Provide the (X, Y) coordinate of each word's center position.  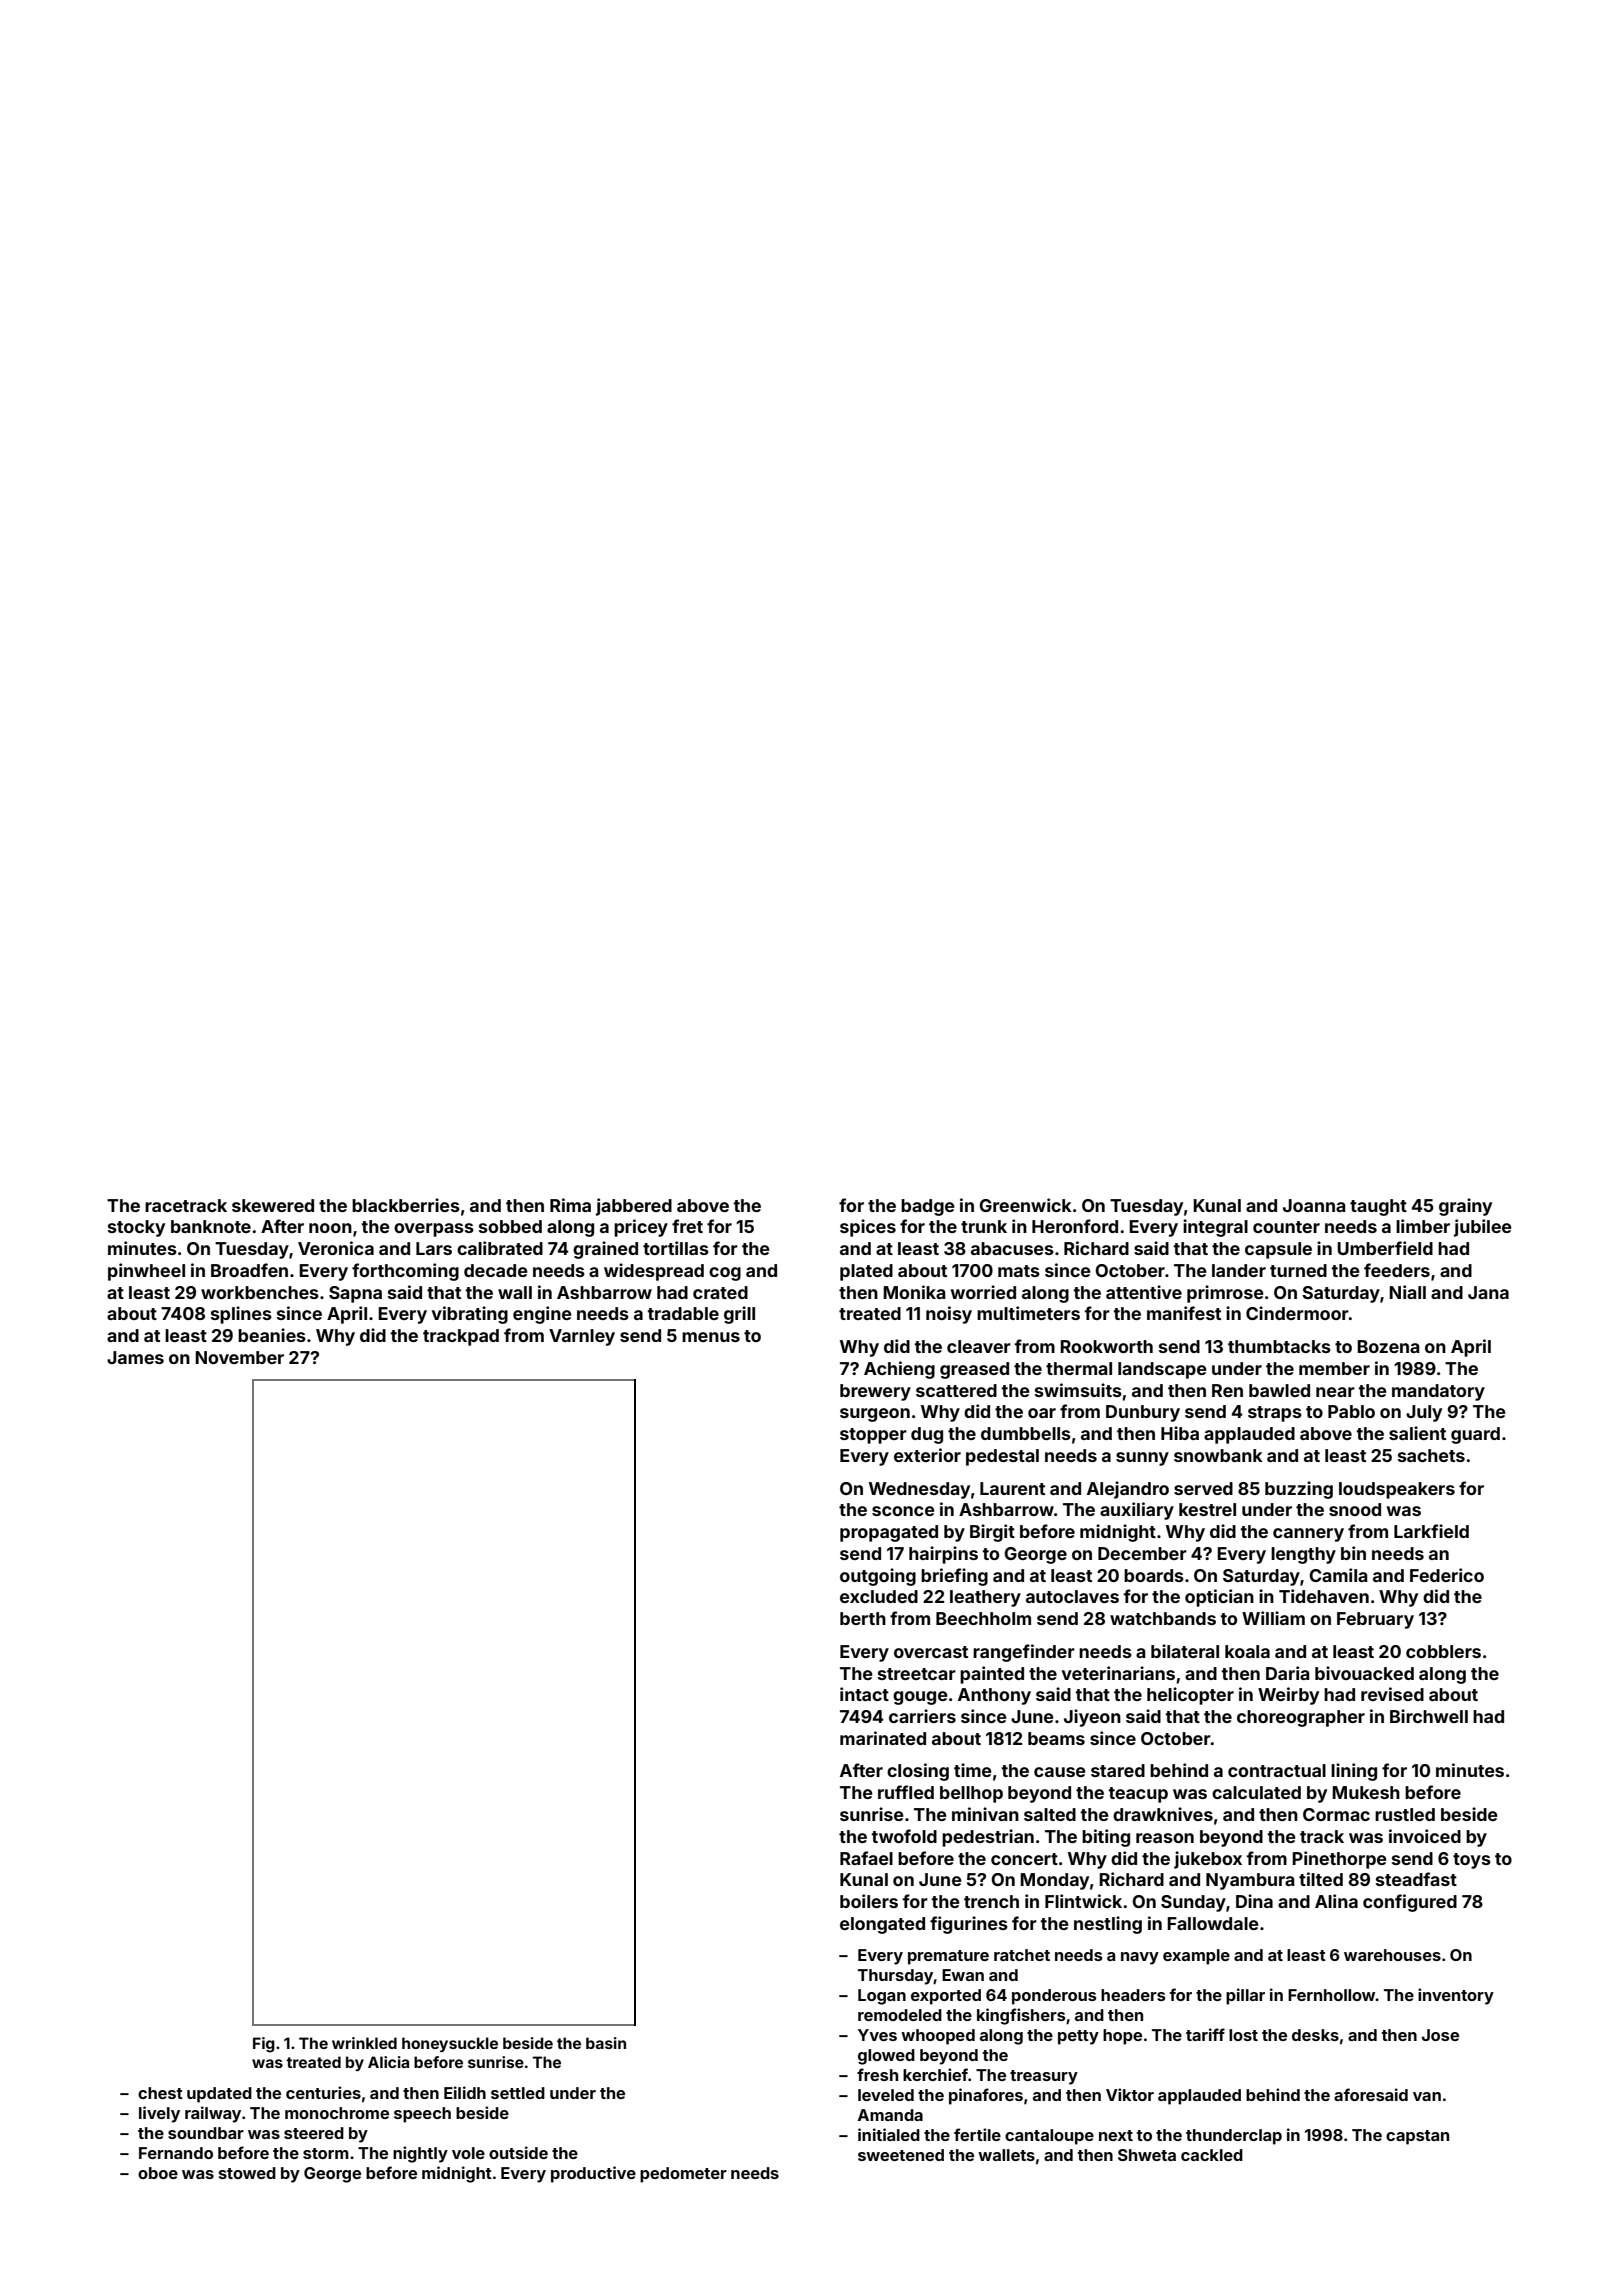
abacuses (1012, 1248)
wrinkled (364, 2043)
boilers (869, 1901)
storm (326, 2153)
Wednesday (919, 1490)
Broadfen (249, 1270)
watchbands (1163, 1618)
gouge (920, 1698)
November (239, 1357)
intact (864, 1694)
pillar (1245, 1996)
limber (1423, 1226)
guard (1475, 1435)
